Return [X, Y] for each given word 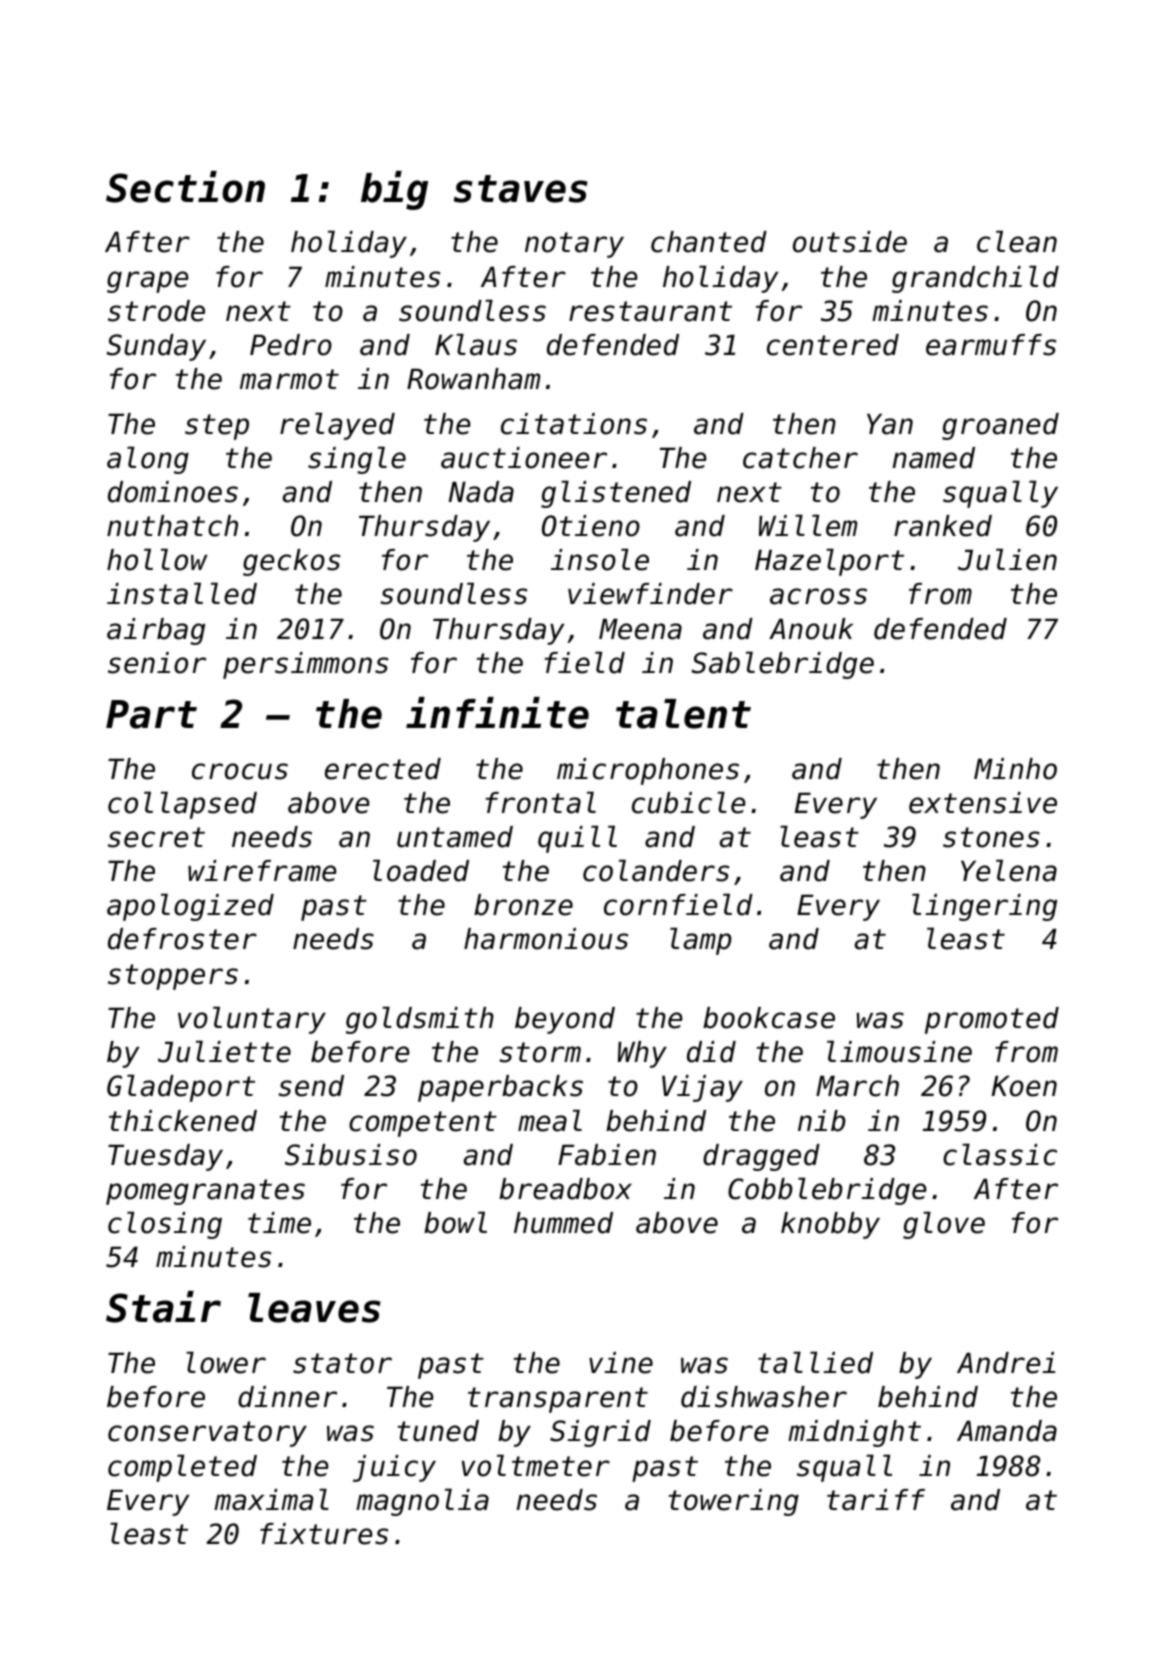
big [394, 190]
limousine [899, 1051]
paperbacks [500, 1088]
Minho [1015, 769]
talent [683, 714]
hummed [563, 1223]
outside [850, 242]
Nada [481, 492]
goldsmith [420, 1020]
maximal [271, 1499]
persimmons [305, 665]
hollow [157, 559]
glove [944, 1225]
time [279, 1223]
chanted [709, 242]
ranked [943, 526]
